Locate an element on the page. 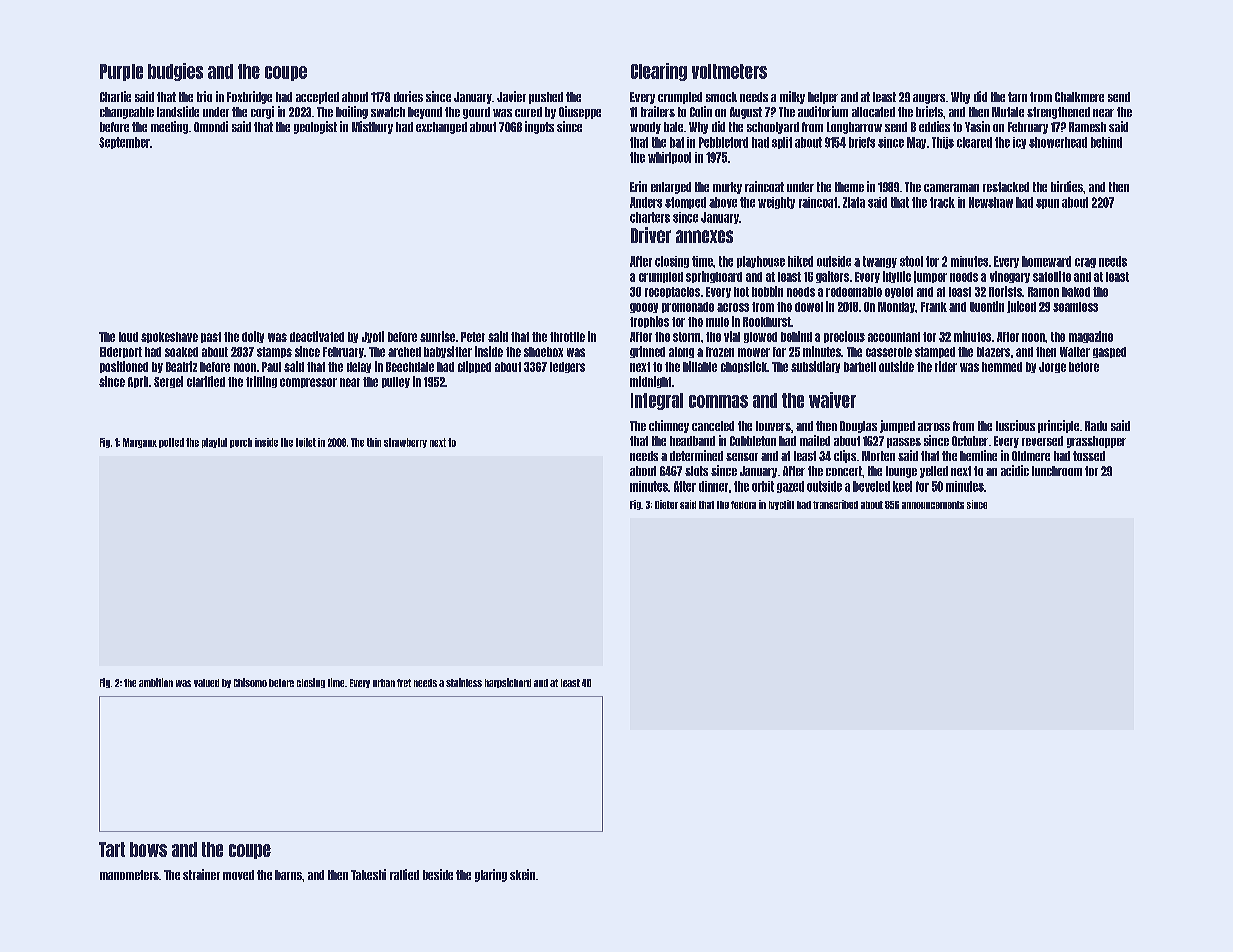  along is located at coordinates (681, 352).
